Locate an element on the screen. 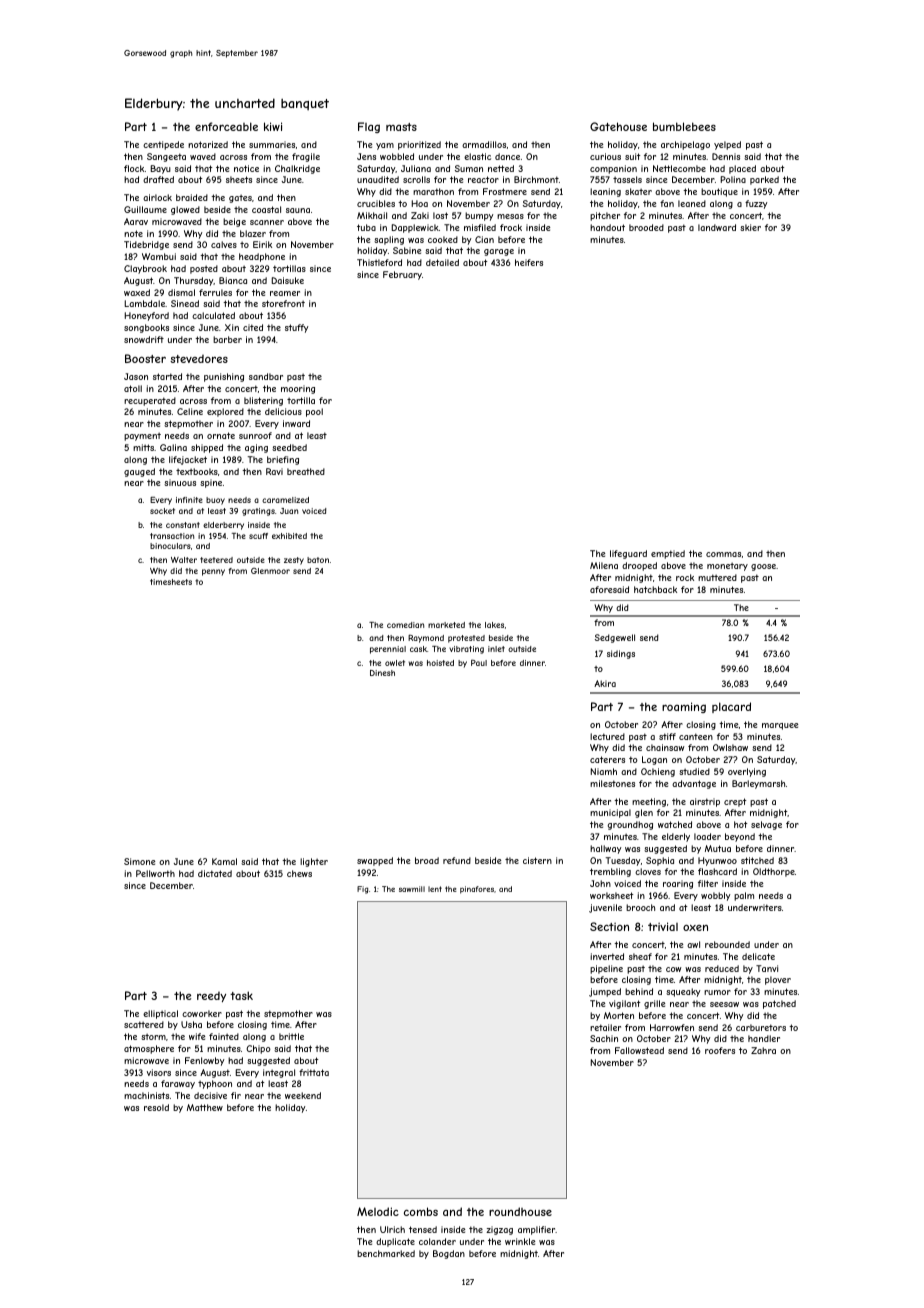  waxed is located at coordinates (137, 292).
